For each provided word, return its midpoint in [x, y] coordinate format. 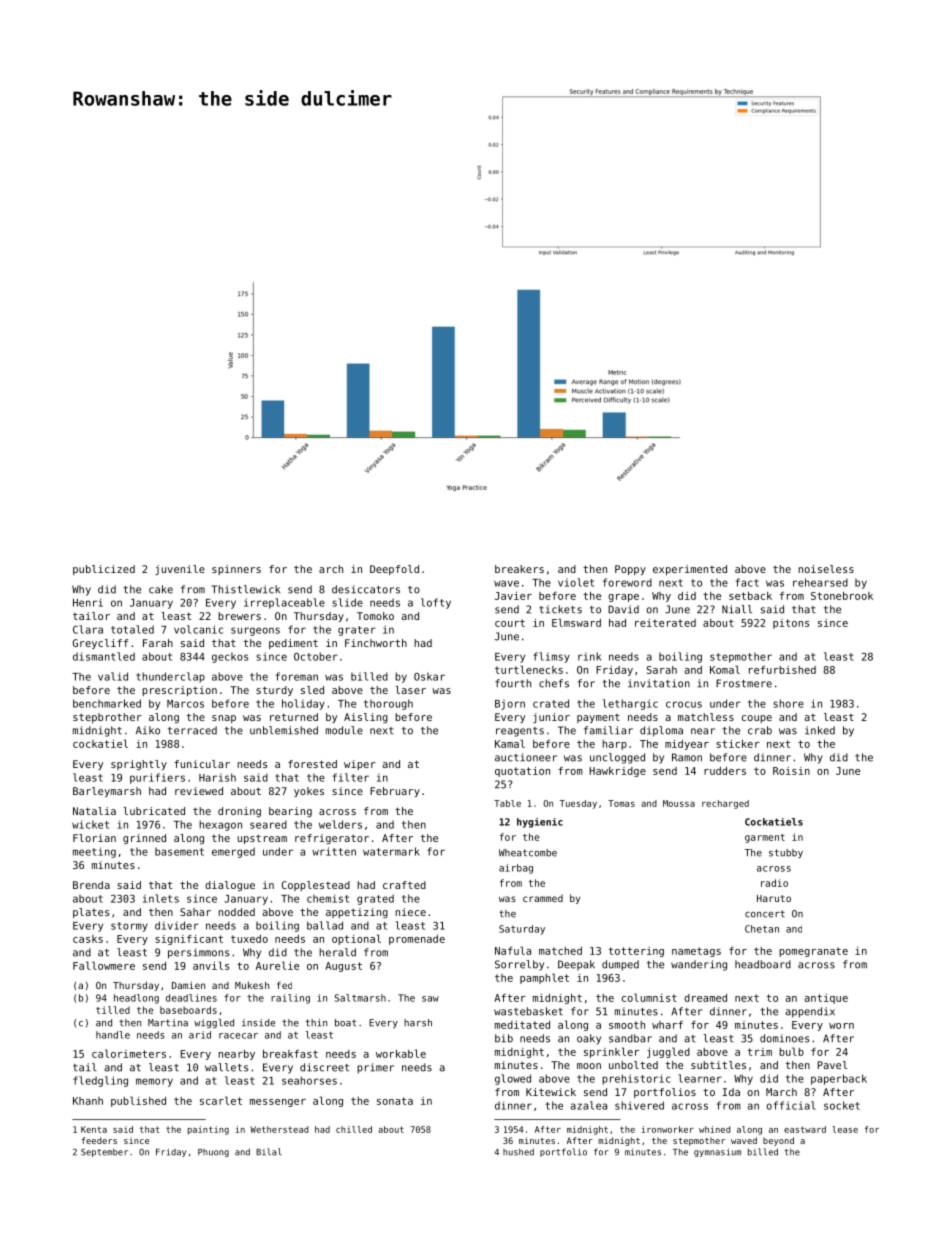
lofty [436, 603]
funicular [202, 764]
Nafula [513, 950]
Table [507, 803]
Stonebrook [842, 596]
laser [410, 690]
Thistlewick [246, 589]
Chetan [762, 929]
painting [208, 1130]
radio [774, 883]
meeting [94, 852]
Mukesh [252, 985]
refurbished [782, 670]
